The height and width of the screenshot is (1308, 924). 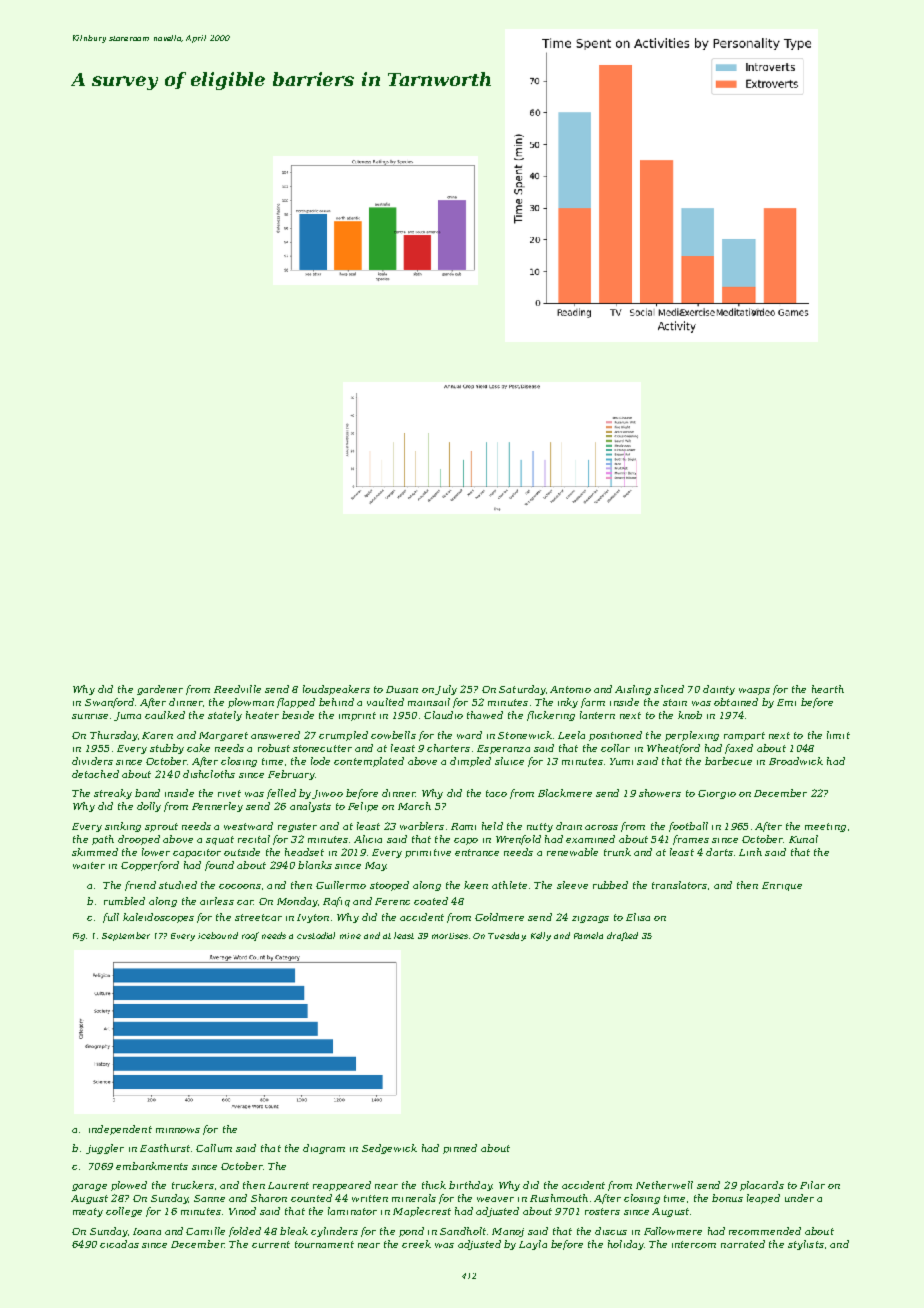 I want to click on embankments, so click(x=152, y=1166).
